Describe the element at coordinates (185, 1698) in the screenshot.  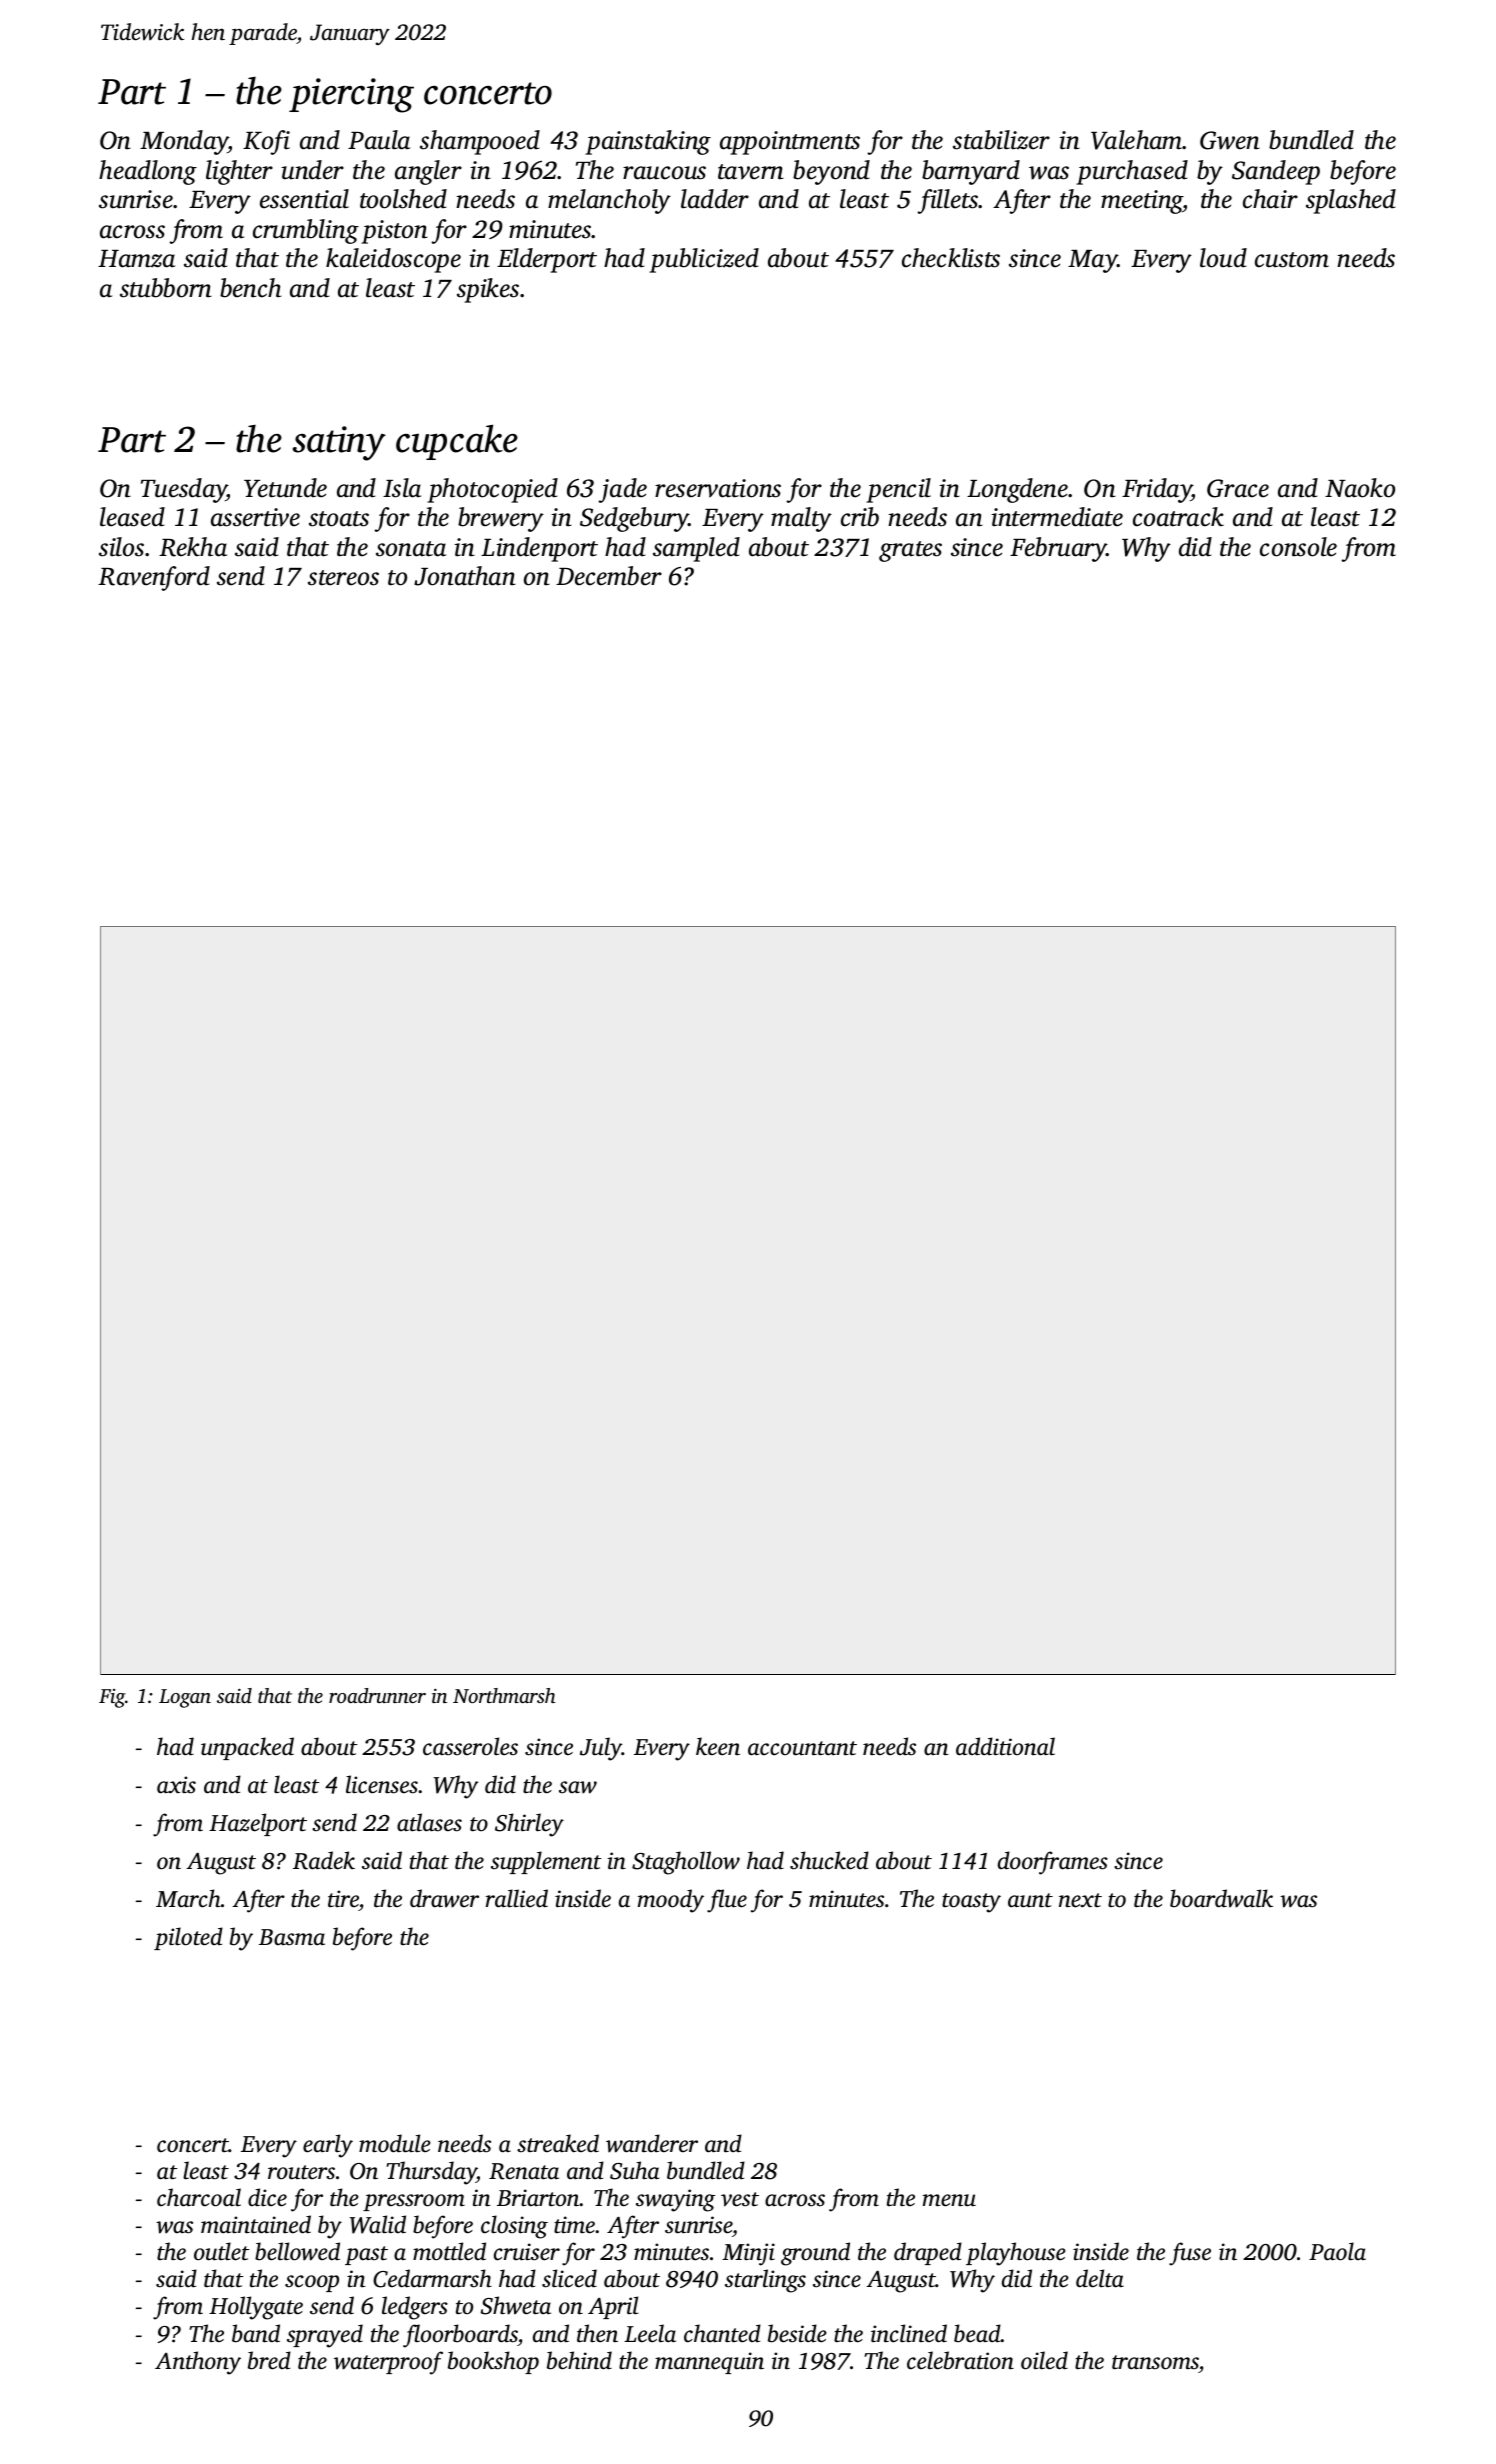
I see `Logan` at that location.
